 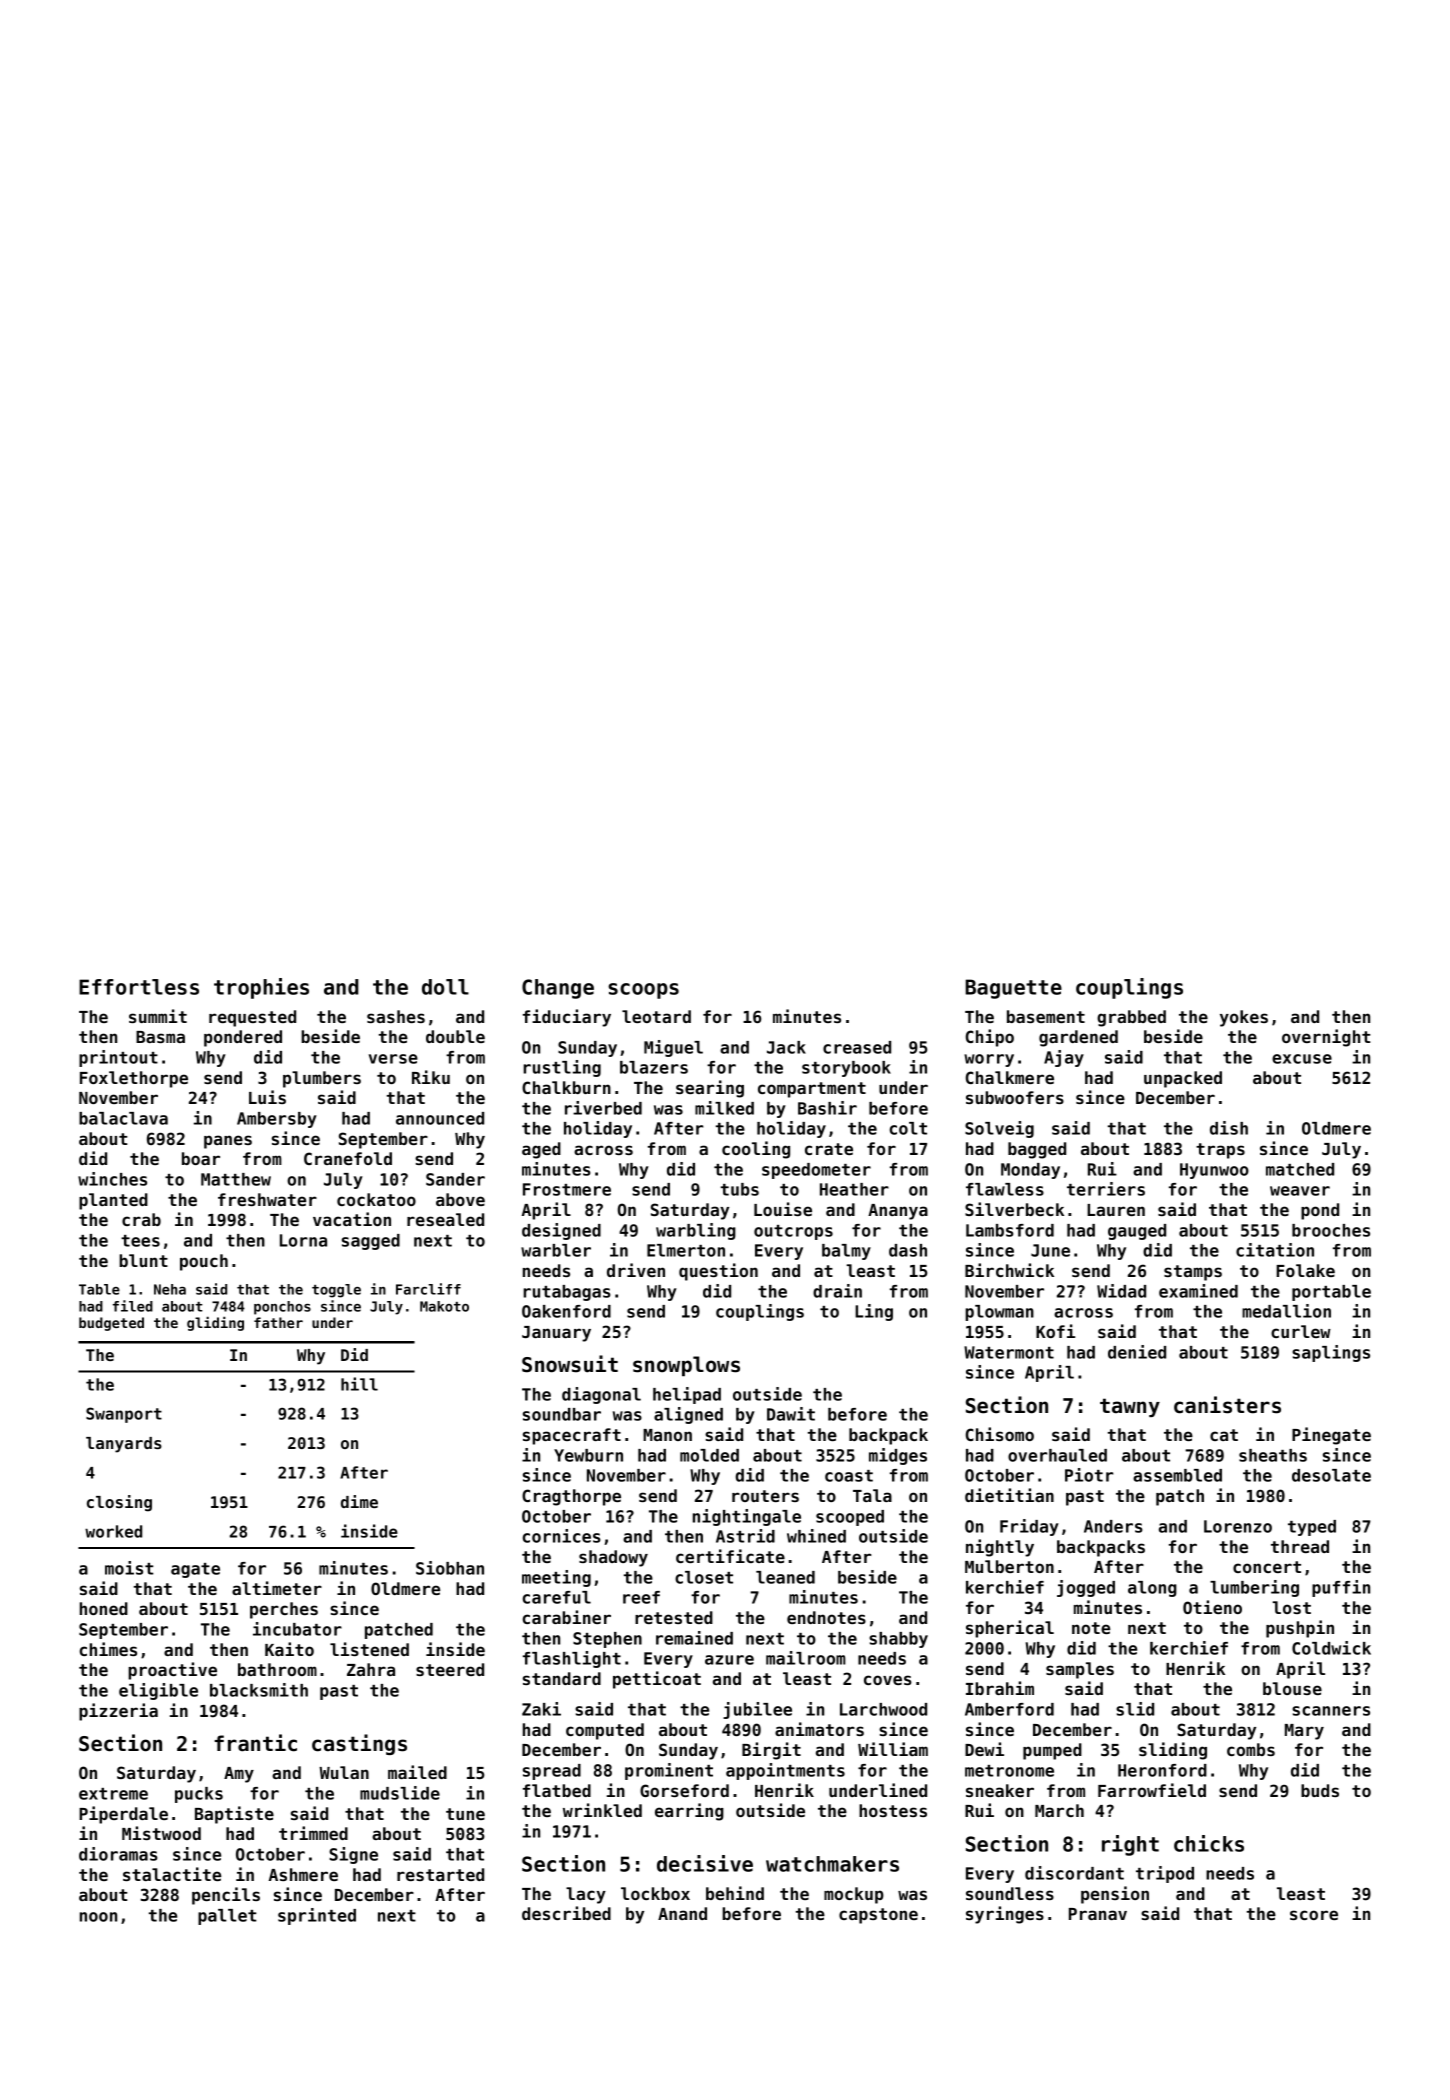 What do you see at coordinates (359, 1384) in the screenshot?
I see `hill` at bounding box center [359, 1384].
